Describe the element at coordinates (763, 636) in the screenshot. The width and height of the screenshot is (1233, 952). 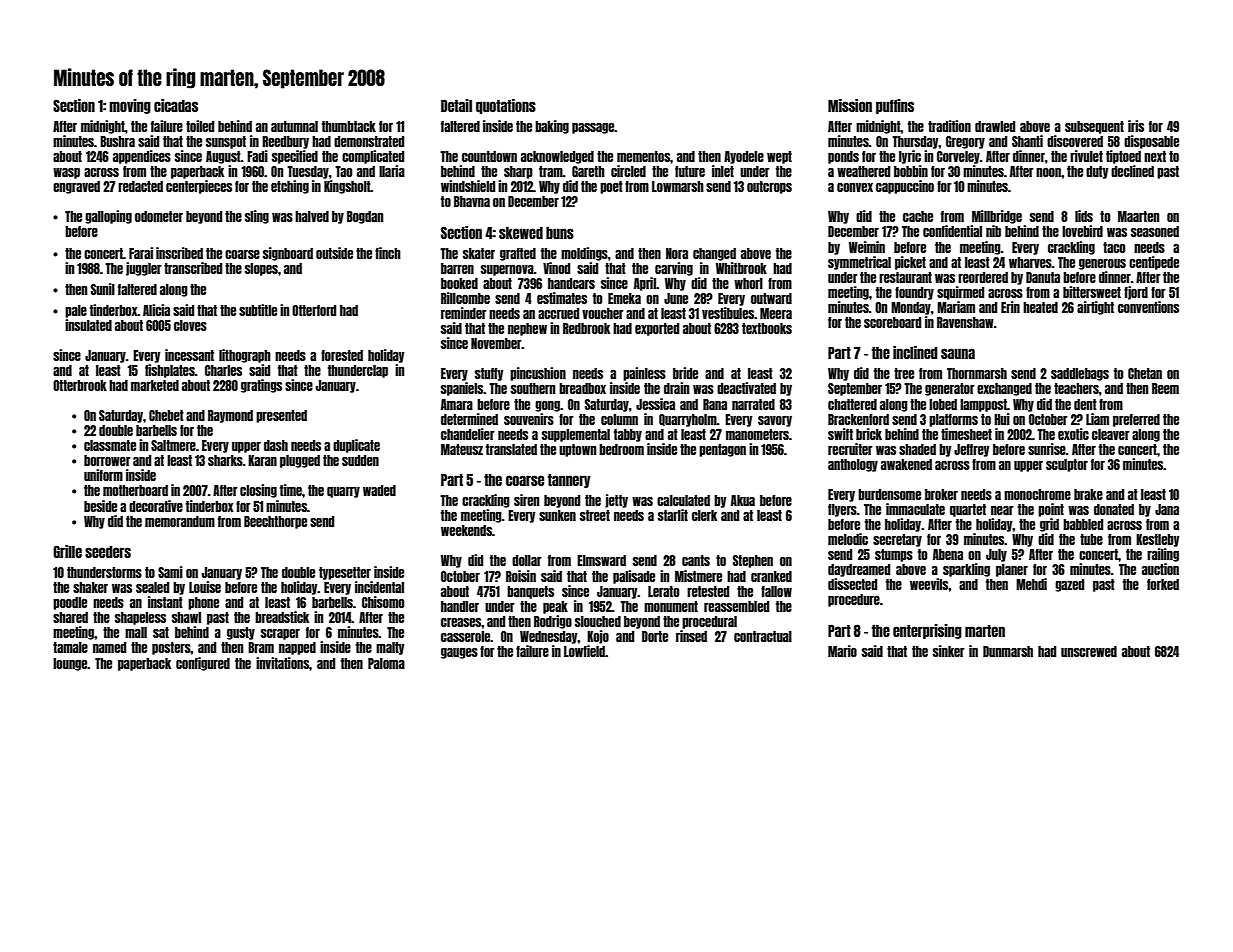
I see `contractual` at that location.
